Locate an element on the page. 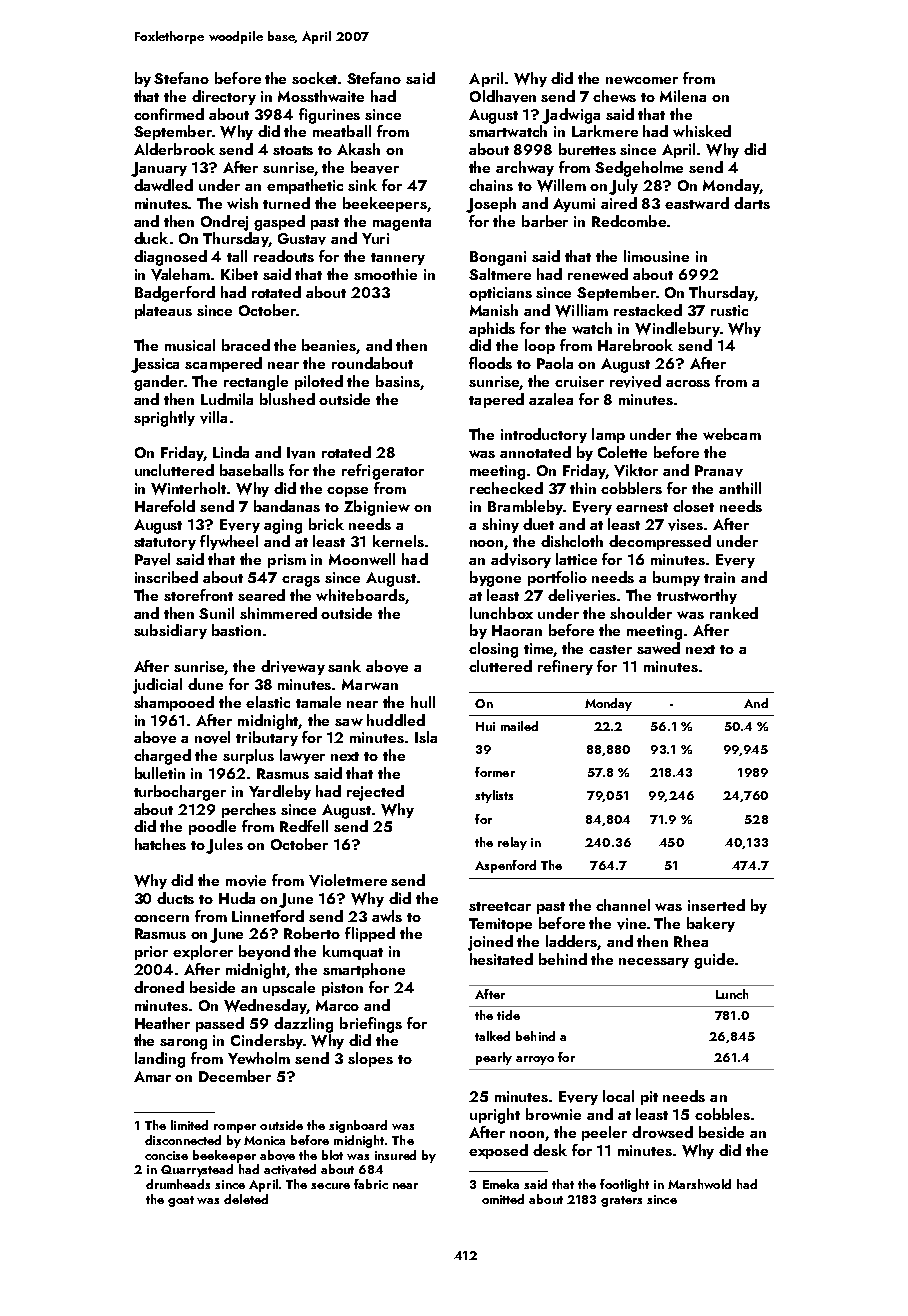  goat is located at coordinates (181, 1201).
